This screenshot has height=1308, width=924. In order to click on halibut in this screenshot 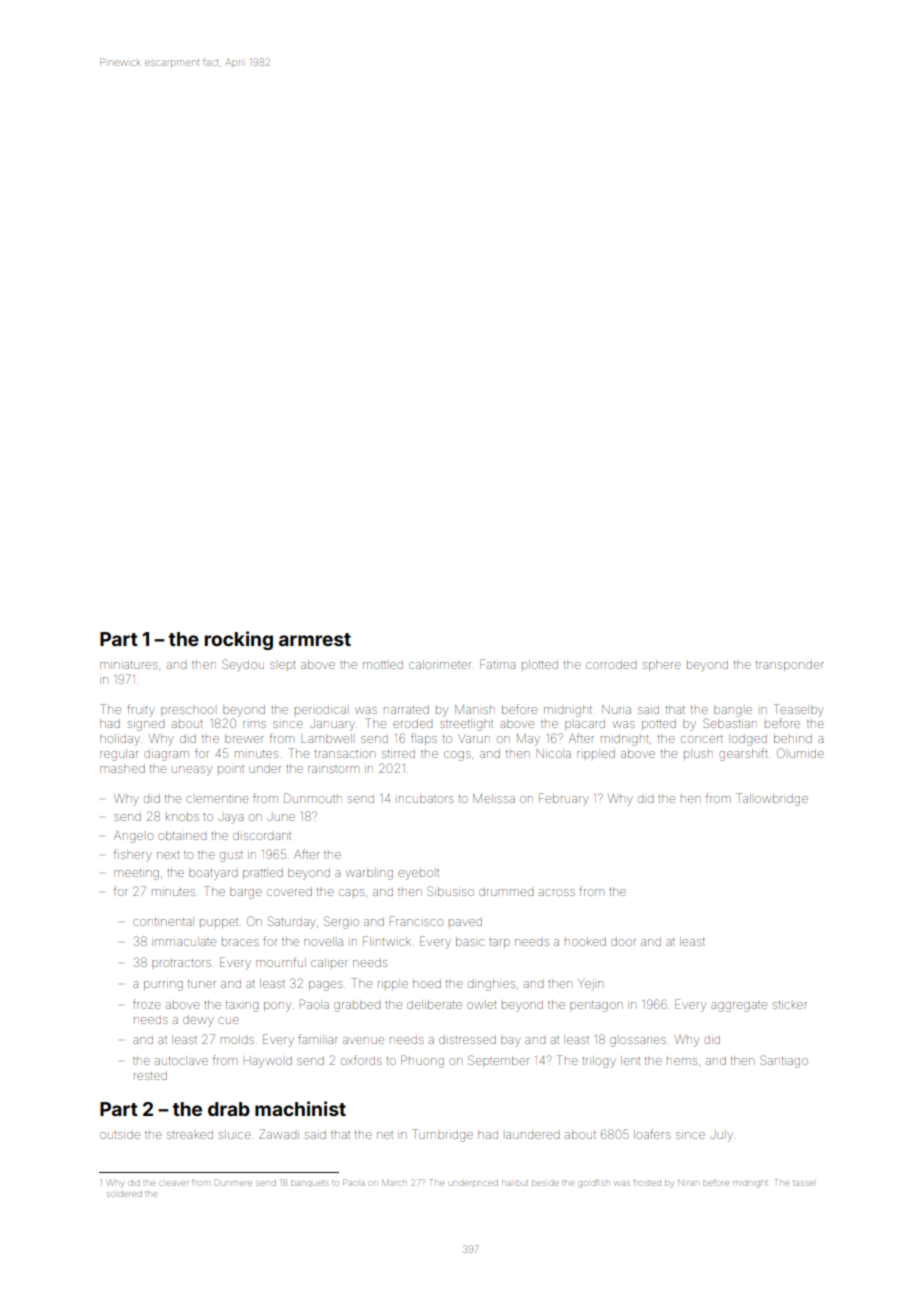, I will do `click(515, 1183)`.
